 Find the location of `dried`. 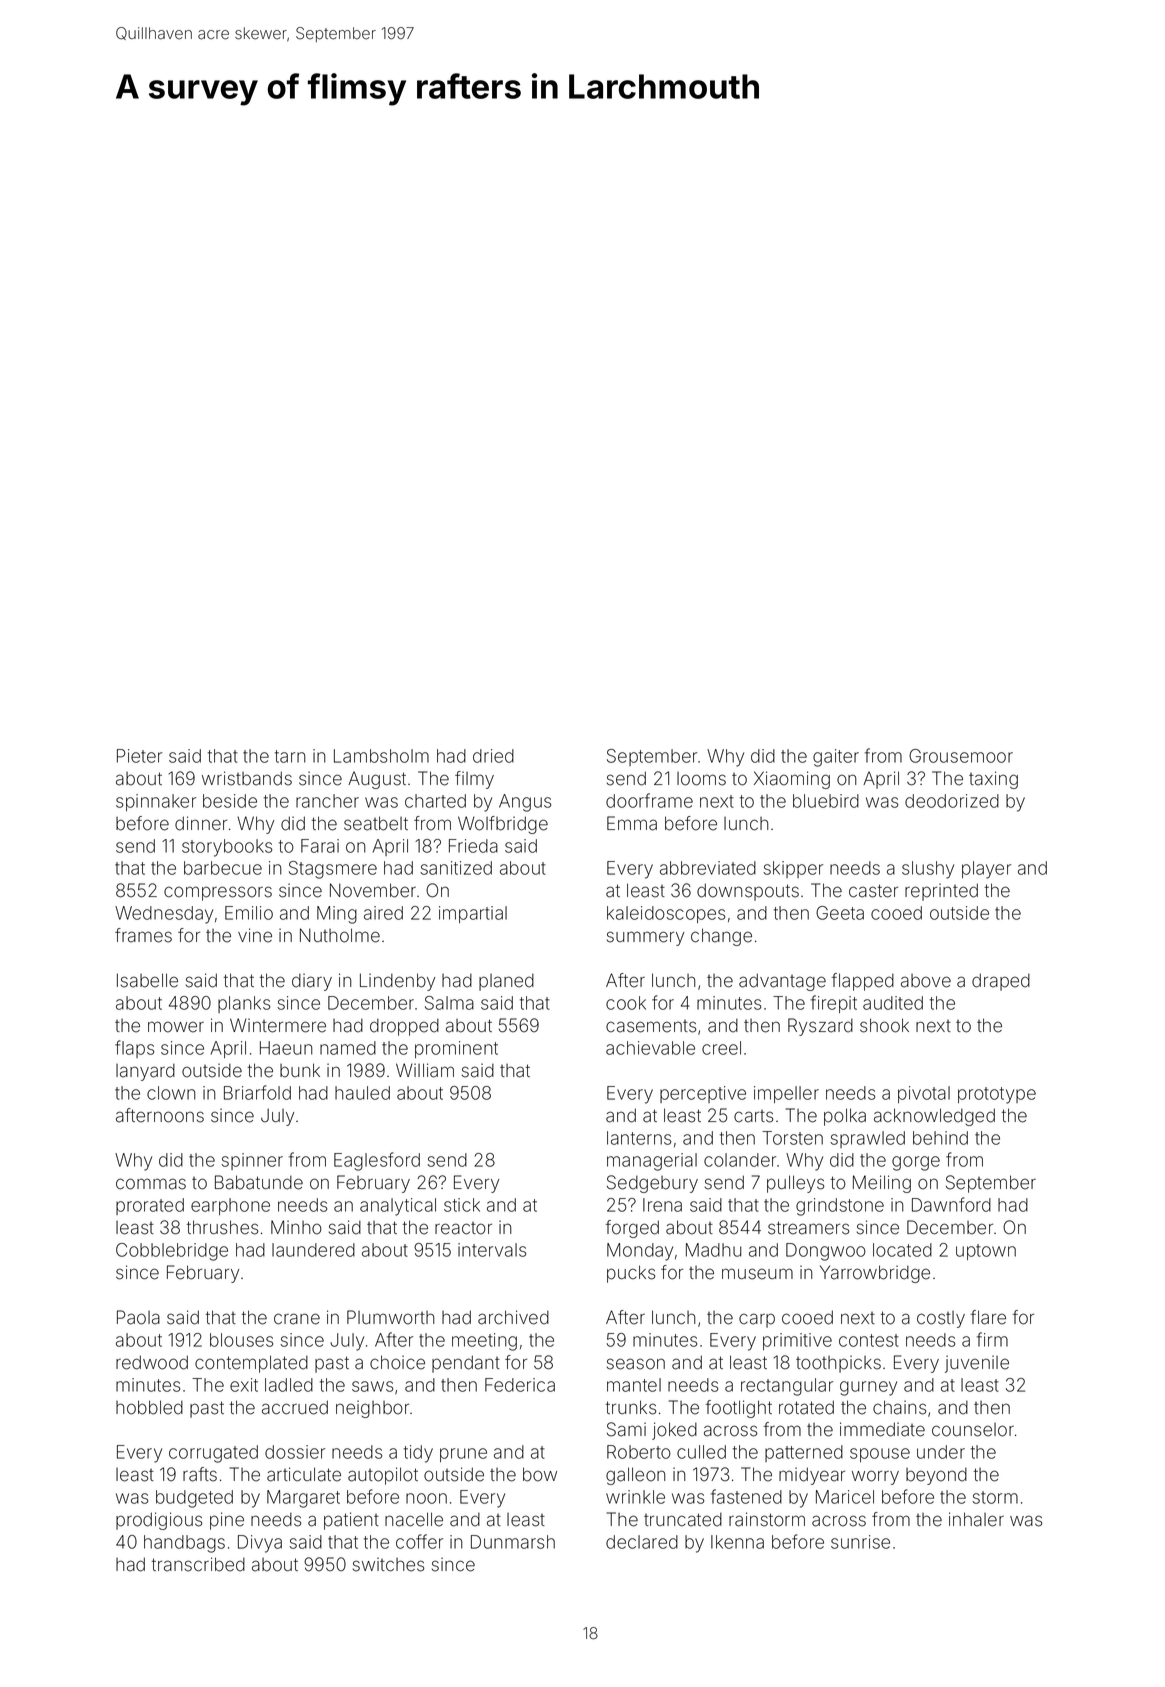

dried is located at coordinates (493, 756).
